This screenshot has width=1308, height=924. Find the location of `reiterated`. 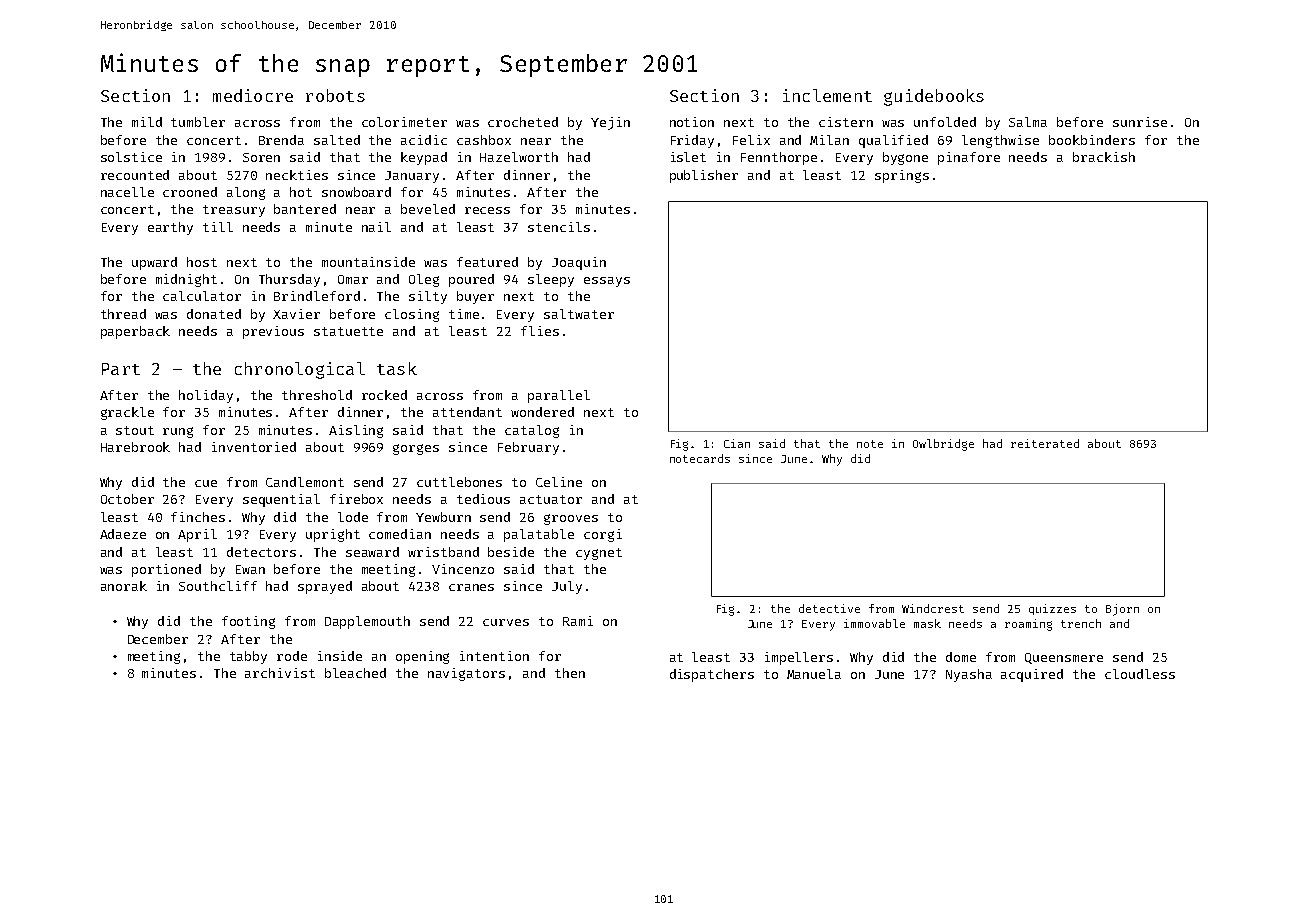

reiterated is located at coordinates (1045, 443).
